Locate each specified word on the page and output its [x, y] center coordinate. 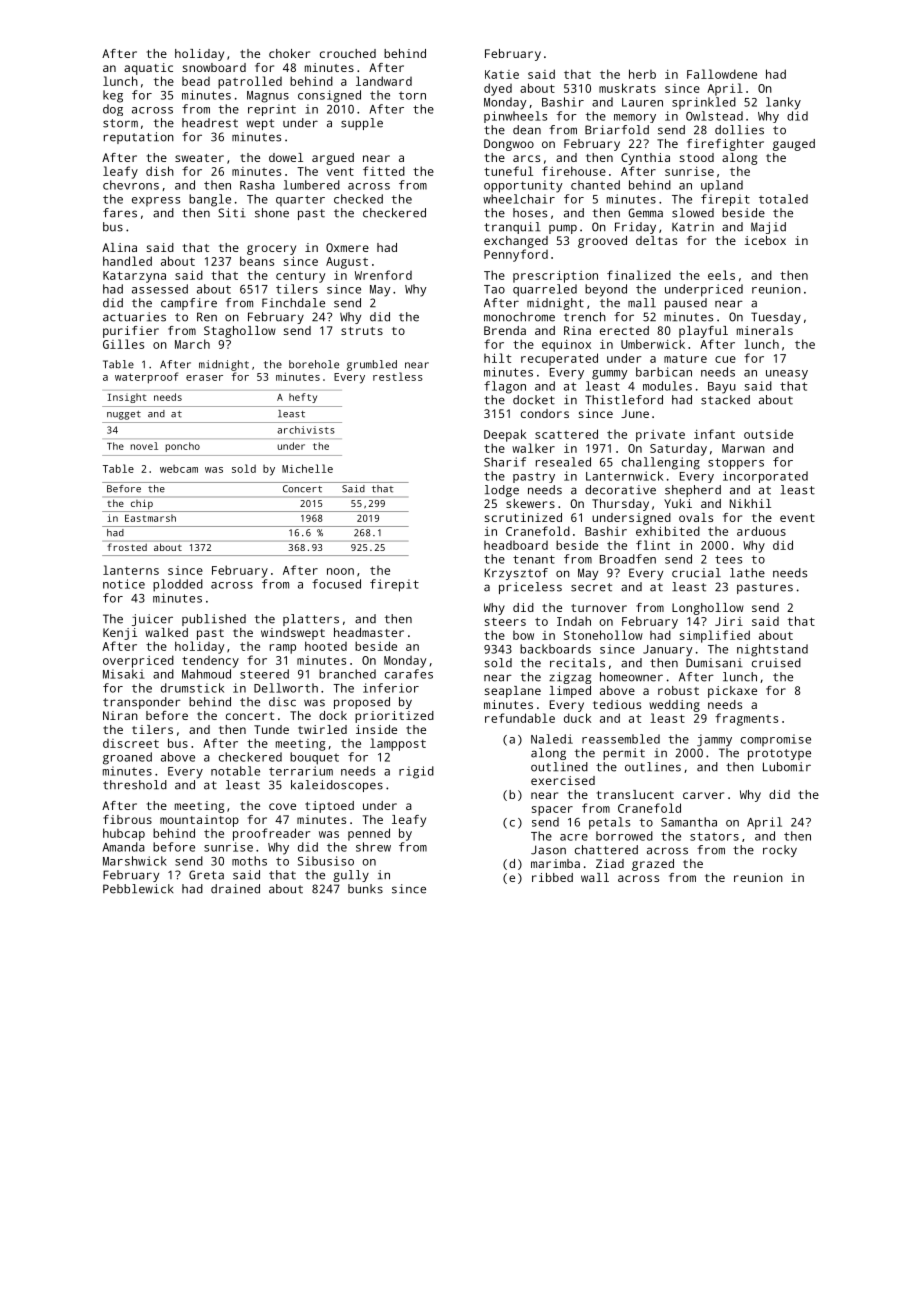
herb [642, 74]
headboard [516, 545]
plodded [178, 585]
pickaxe [732, 692]
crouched [348, 53]
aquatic [148, 69]
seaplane [513, 692]
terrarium [301, 771]
